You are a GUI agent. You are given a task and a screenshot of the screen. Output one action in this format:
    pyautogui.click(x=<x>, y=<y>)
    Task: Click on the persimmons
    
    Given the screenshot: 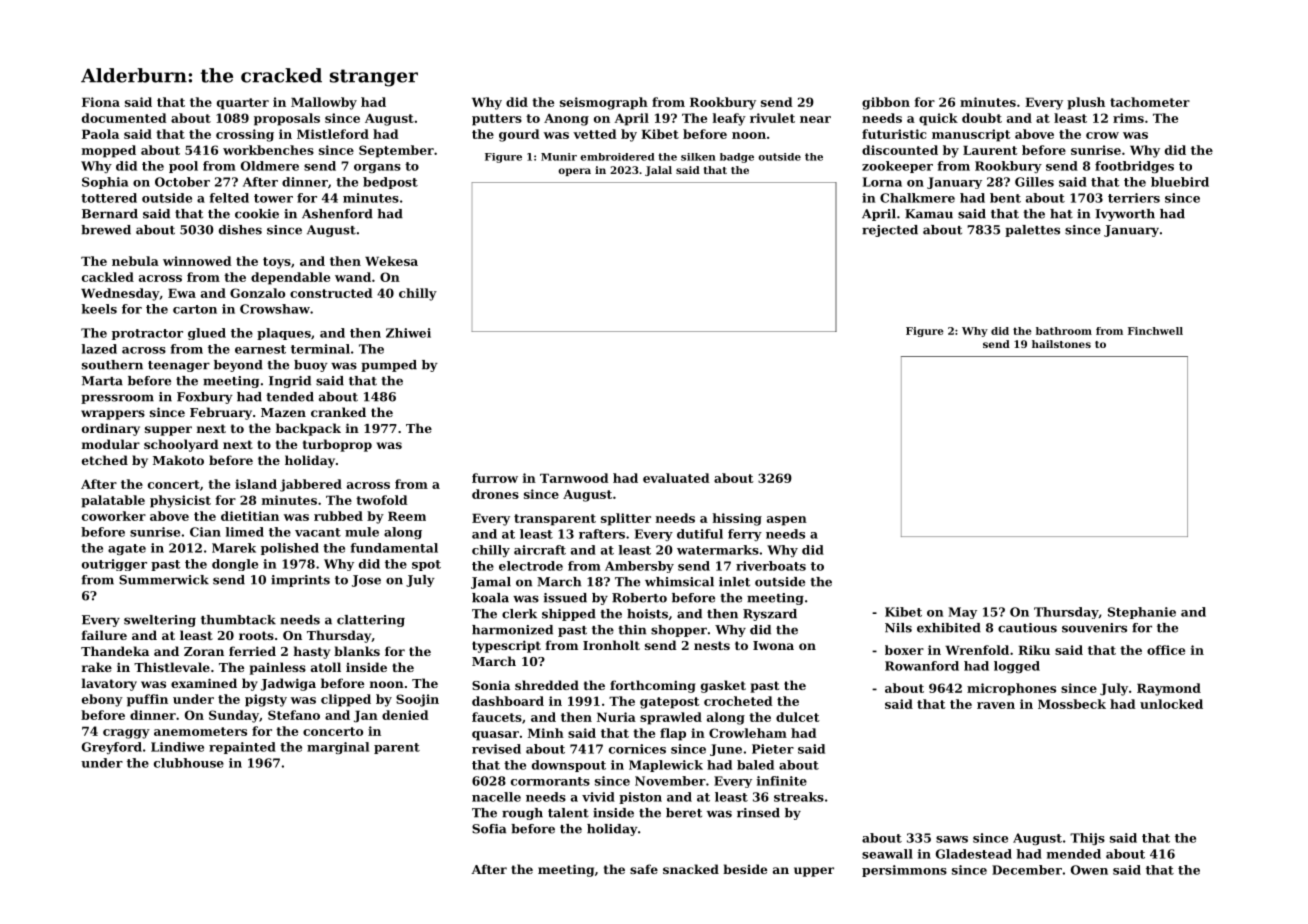 What is the action you would take?
    pyautogui.click(x=904, y=871)
